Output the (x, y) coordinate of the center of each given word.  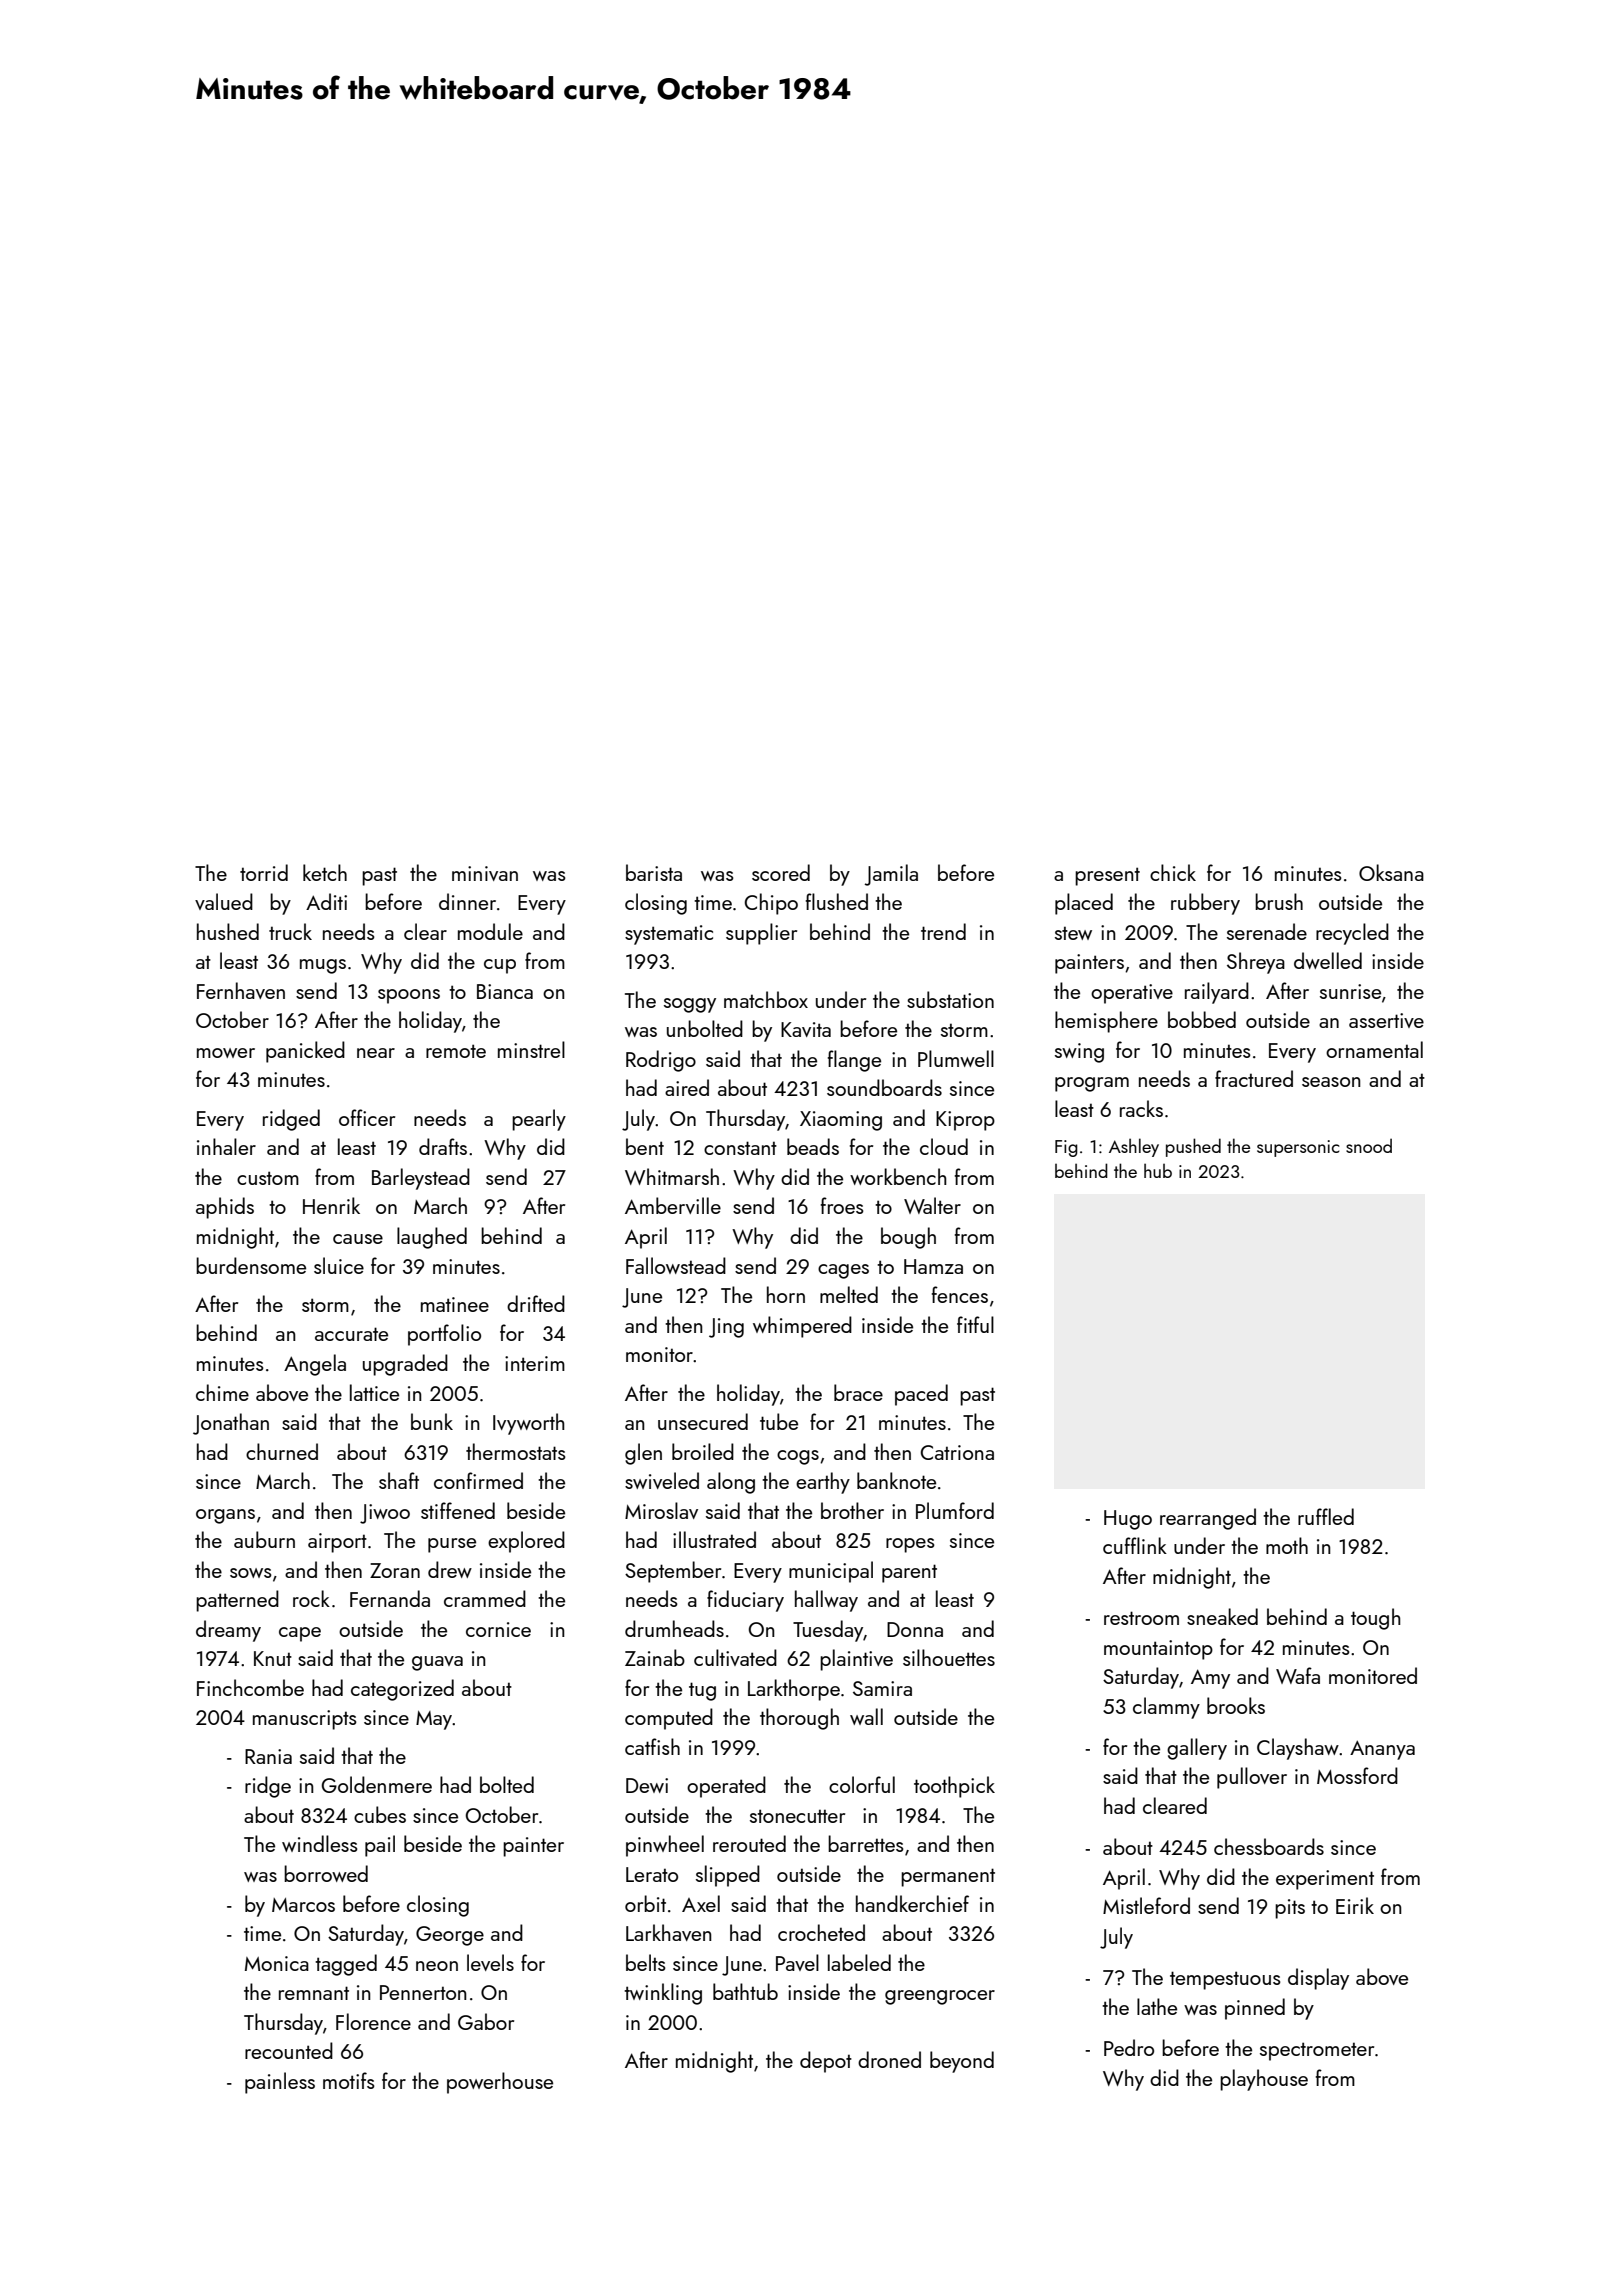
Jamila (891, 875)
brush (1279, 901)
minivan (485, 873)
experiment (1325, 1880)
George (450, 1936)
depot (826, 2062)
